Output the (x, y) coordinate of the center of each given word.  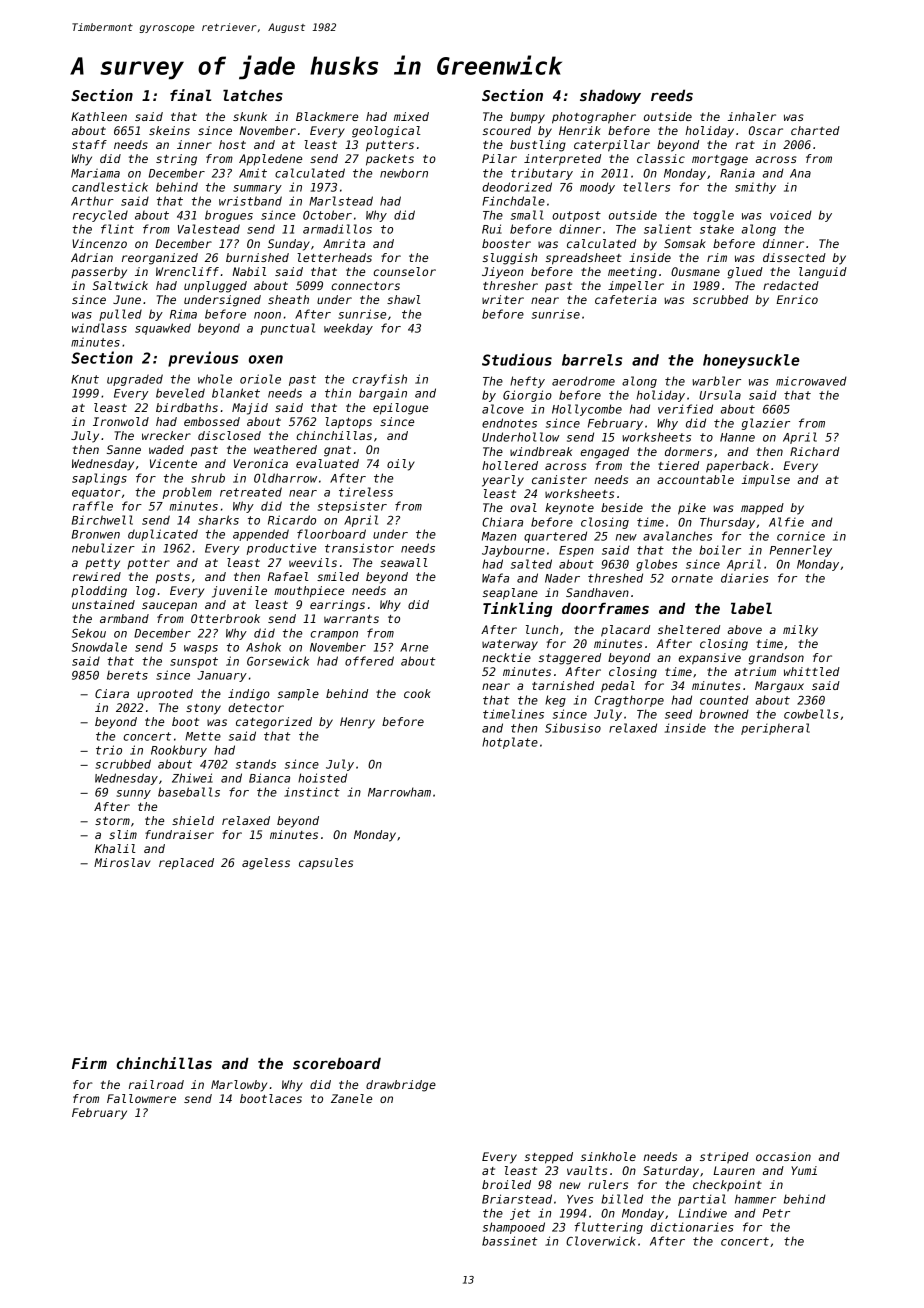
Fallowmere (141, 1098)
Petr (776, 1213)
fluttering (609, 1228)
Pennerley (801, 551)
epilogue (400, 409)
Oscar (766, 130)
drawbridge (401, 1086)
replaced (186, 864)
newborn (404, 173)
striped (724, 1157)
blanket (236, 393)
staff (89, 144)
